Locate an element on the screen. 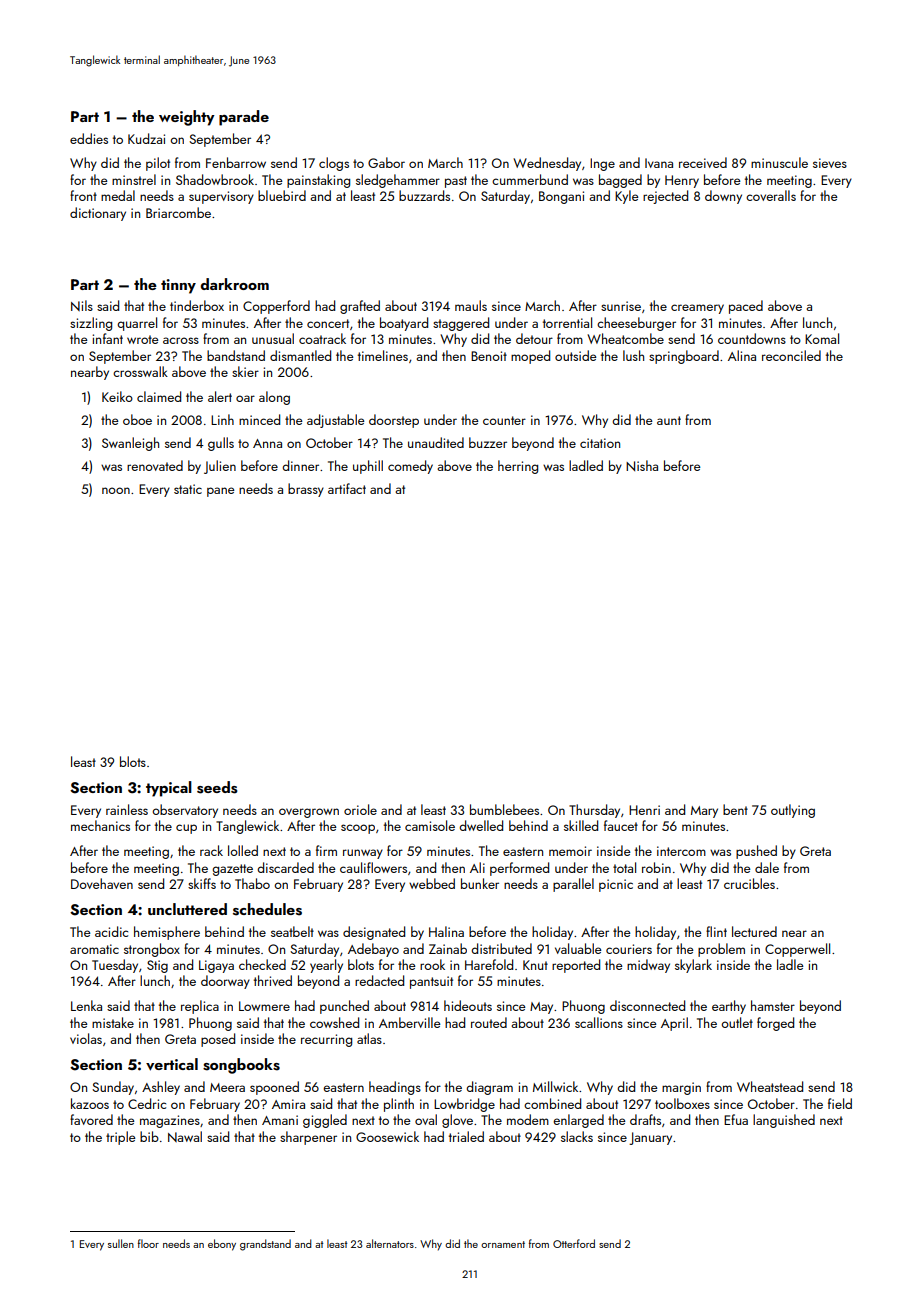 The image size is (924, 1308). Amani is located at coordinates (280, 1120).
